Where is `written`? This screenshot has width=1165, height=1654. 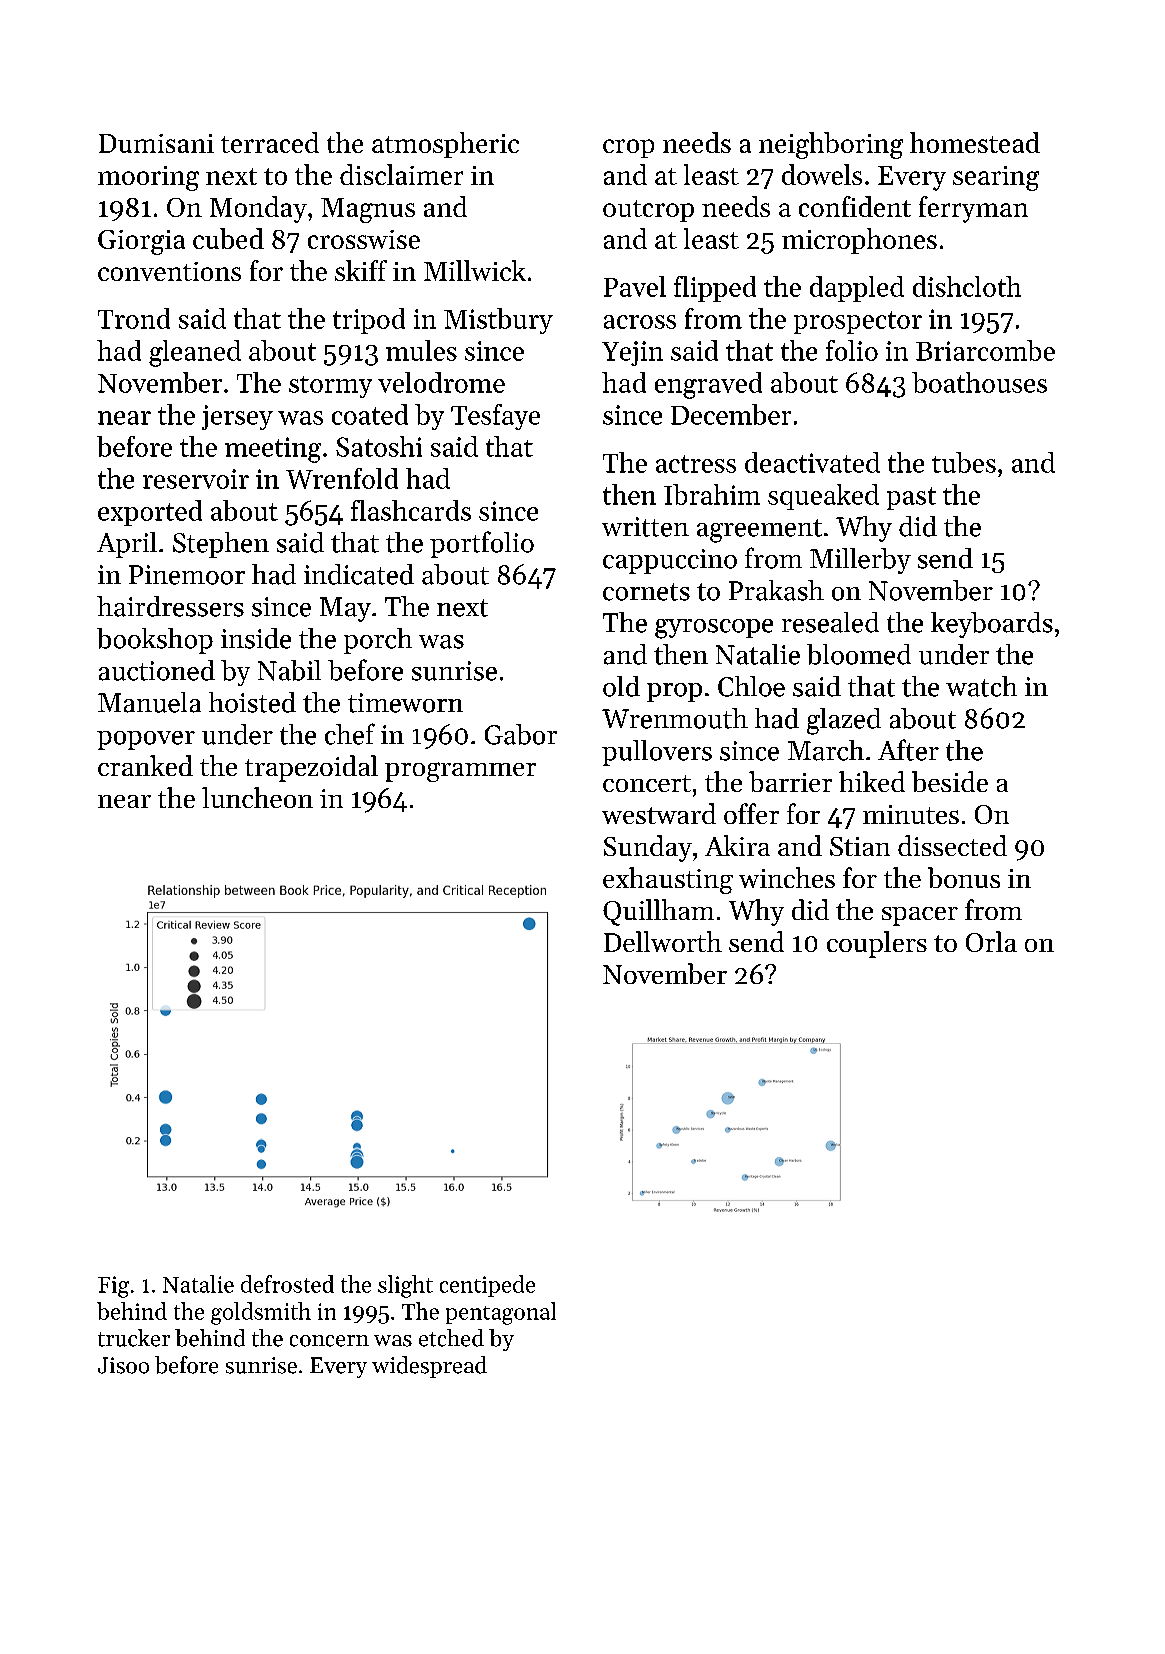
written is located at coordinates (645, 527).
